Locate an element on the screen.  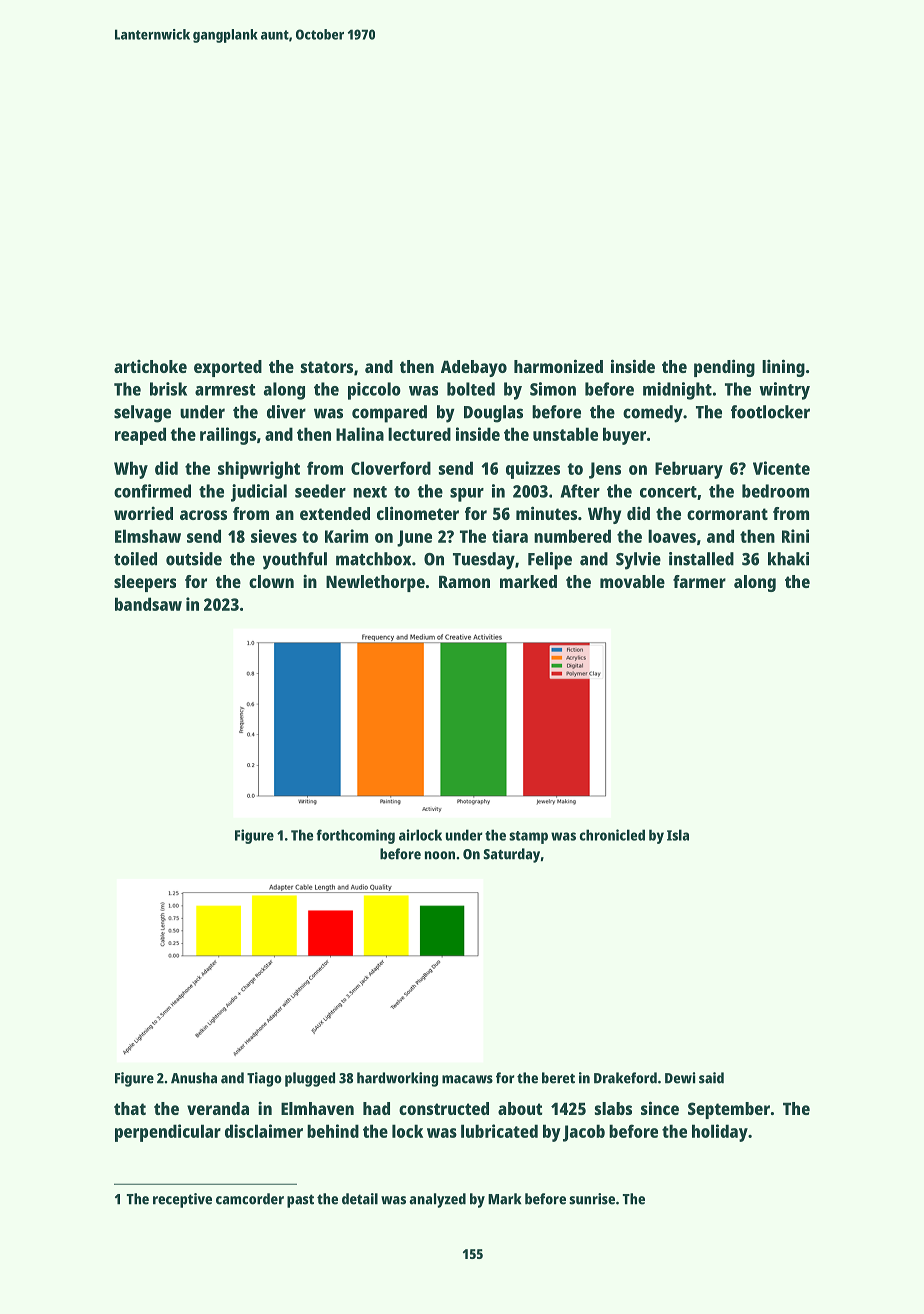
chronicled is located at coordinates (612, 835).
